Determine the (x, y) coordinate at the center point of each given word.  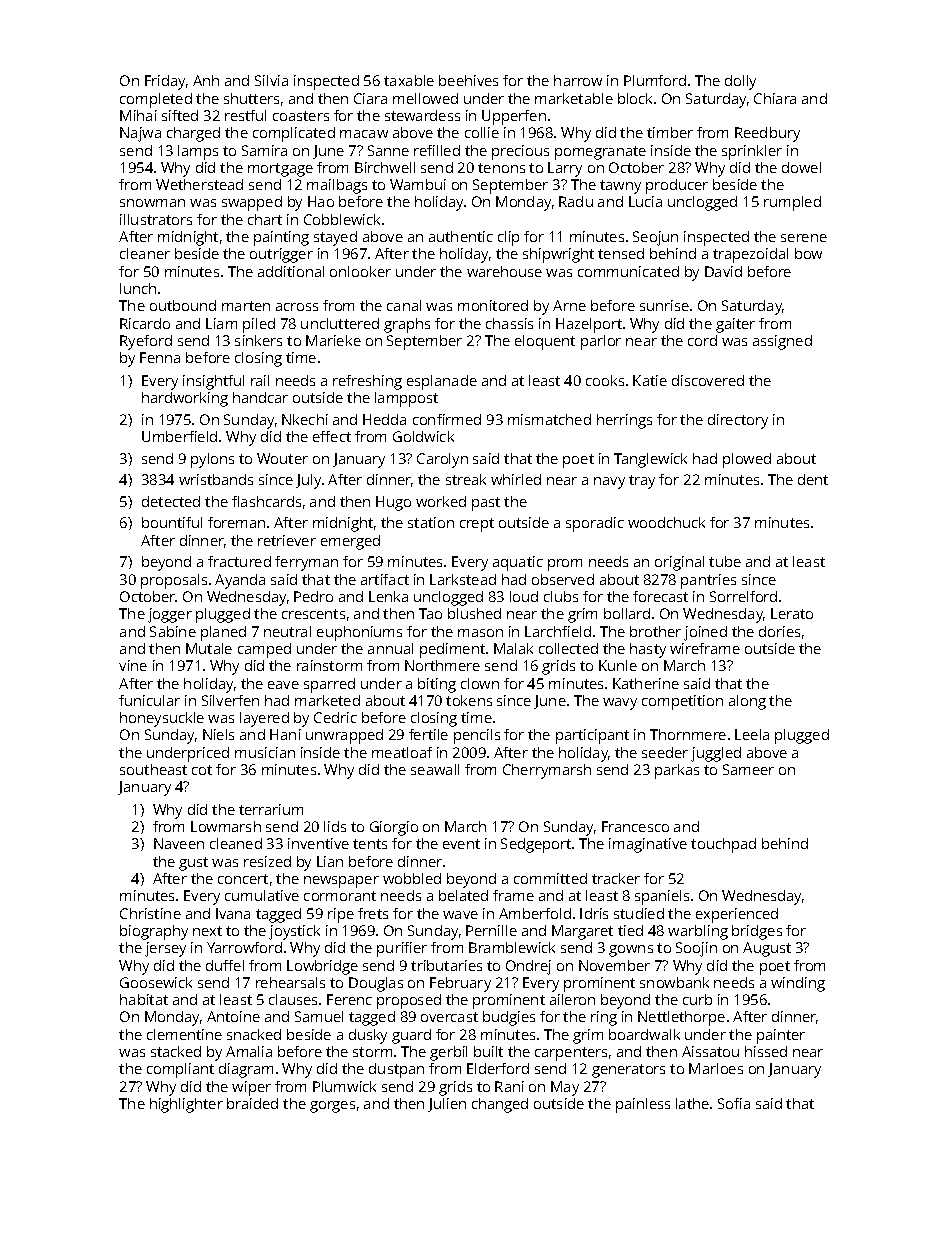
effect (332, 436)
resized (267, 861)
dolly (740, 82)
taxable (409, 80)
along (747, 702)
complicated (294, 134)
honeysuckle (162, 719)
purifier (402, 949)
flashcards (266, 501)
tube (725, 561)
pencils (477, 736)
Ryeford (146, 342)
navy (609, 483)
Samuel (319, 1016)
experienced (737, 915)
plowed (747, 460)
